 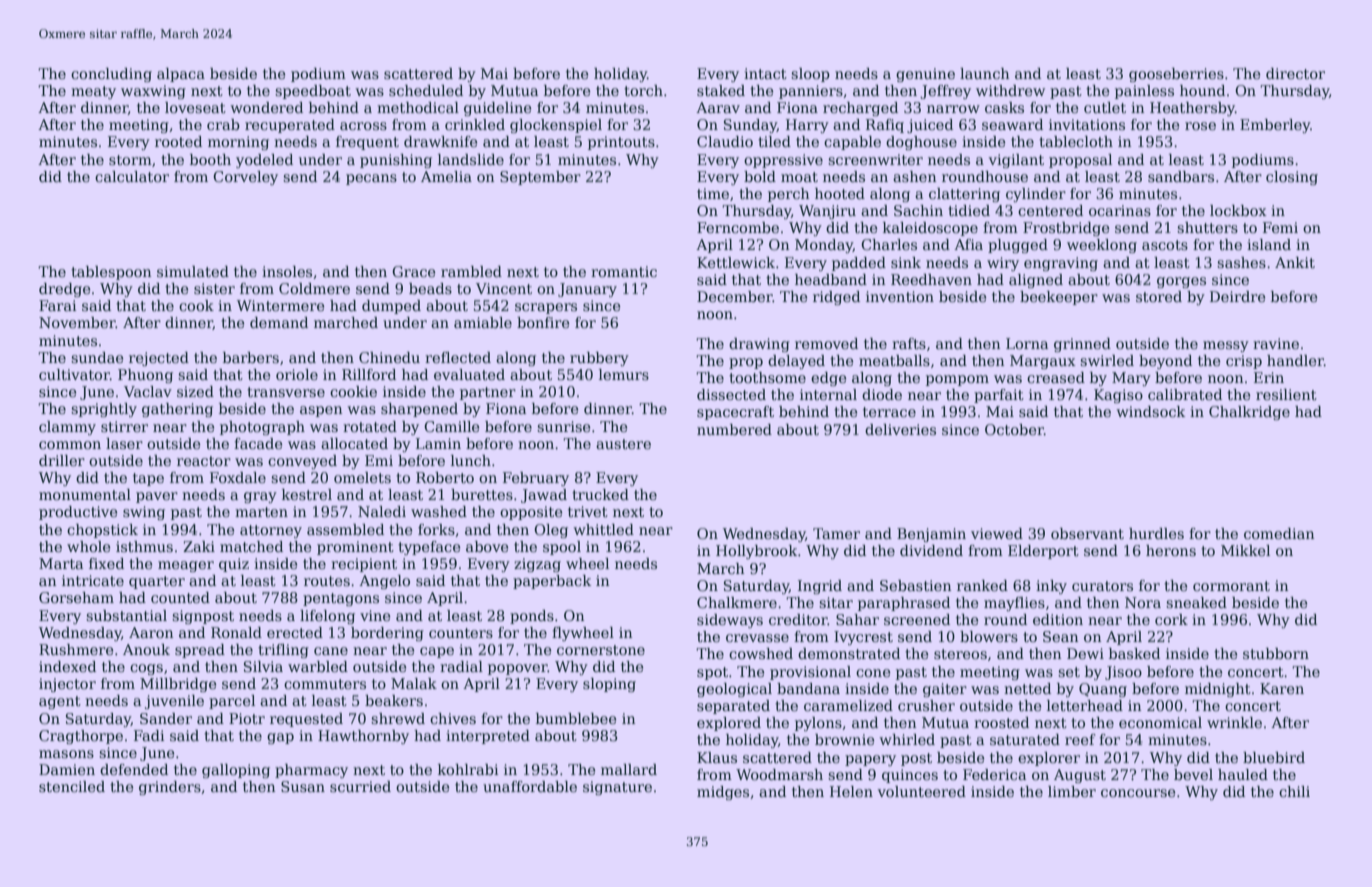 I want to click on Hollybrook, so click(x=756, y=552).
